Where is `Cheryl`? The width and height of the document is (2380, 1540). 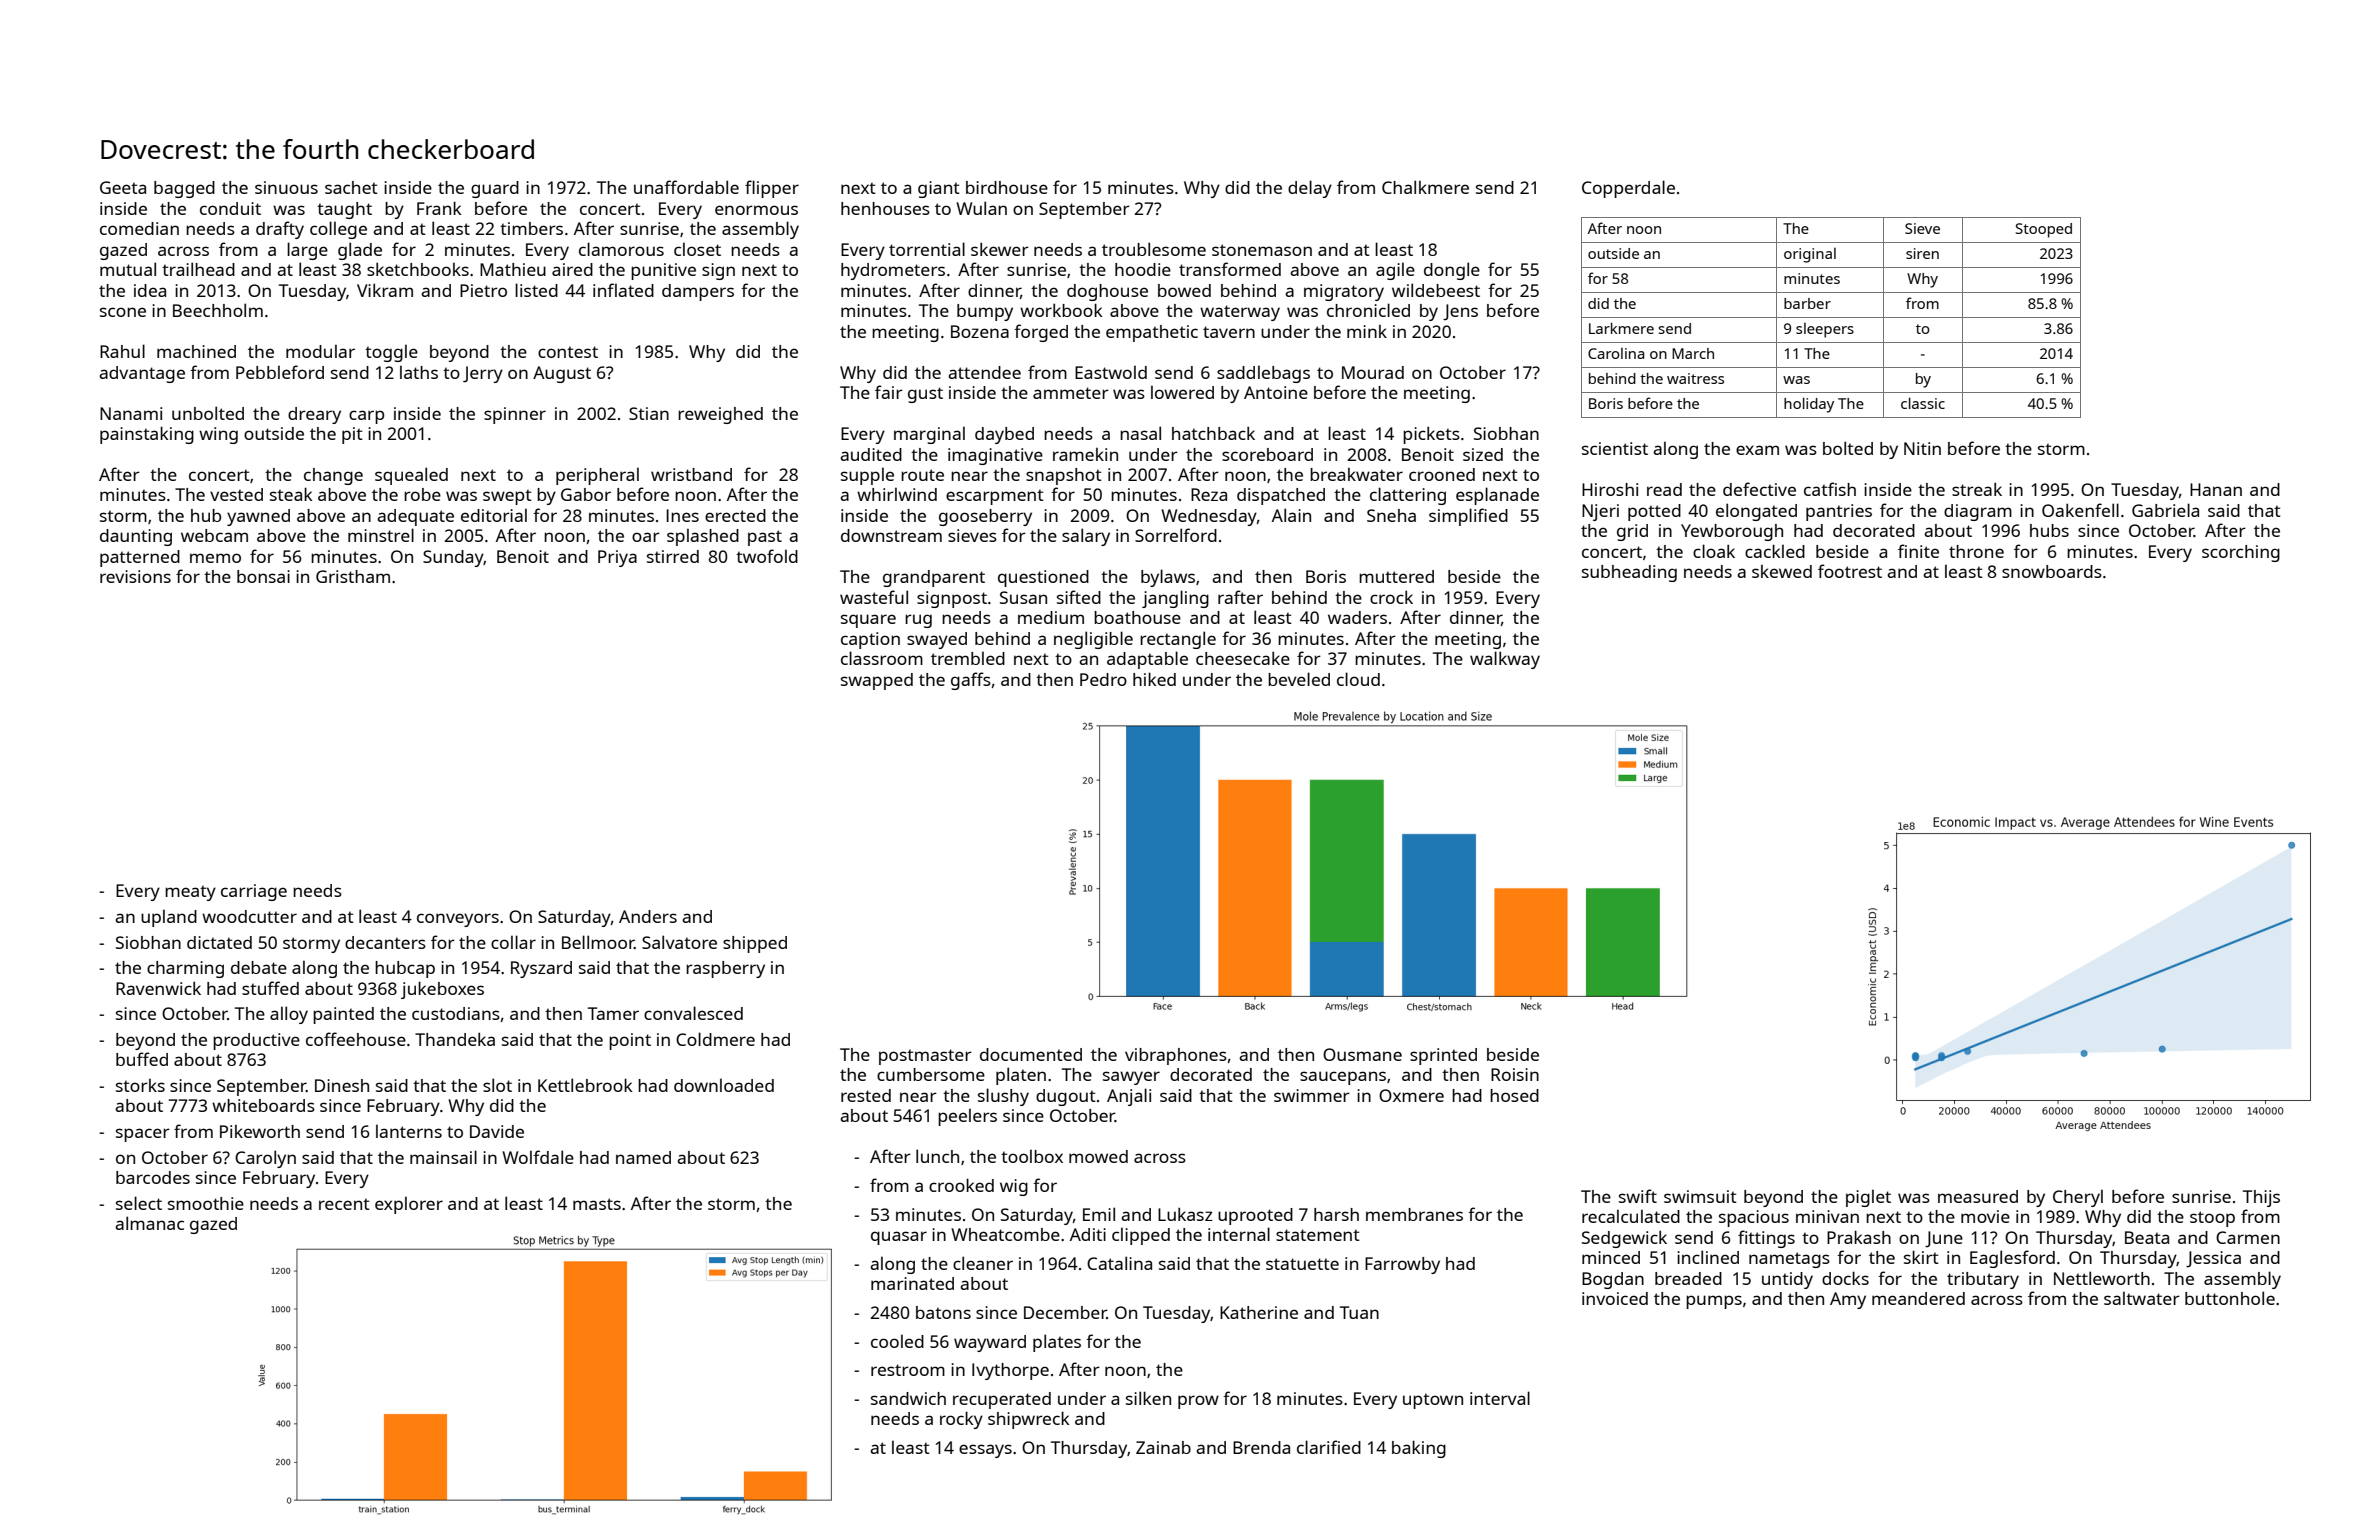 Cheryl is located at coordinates (2078, 1198).
